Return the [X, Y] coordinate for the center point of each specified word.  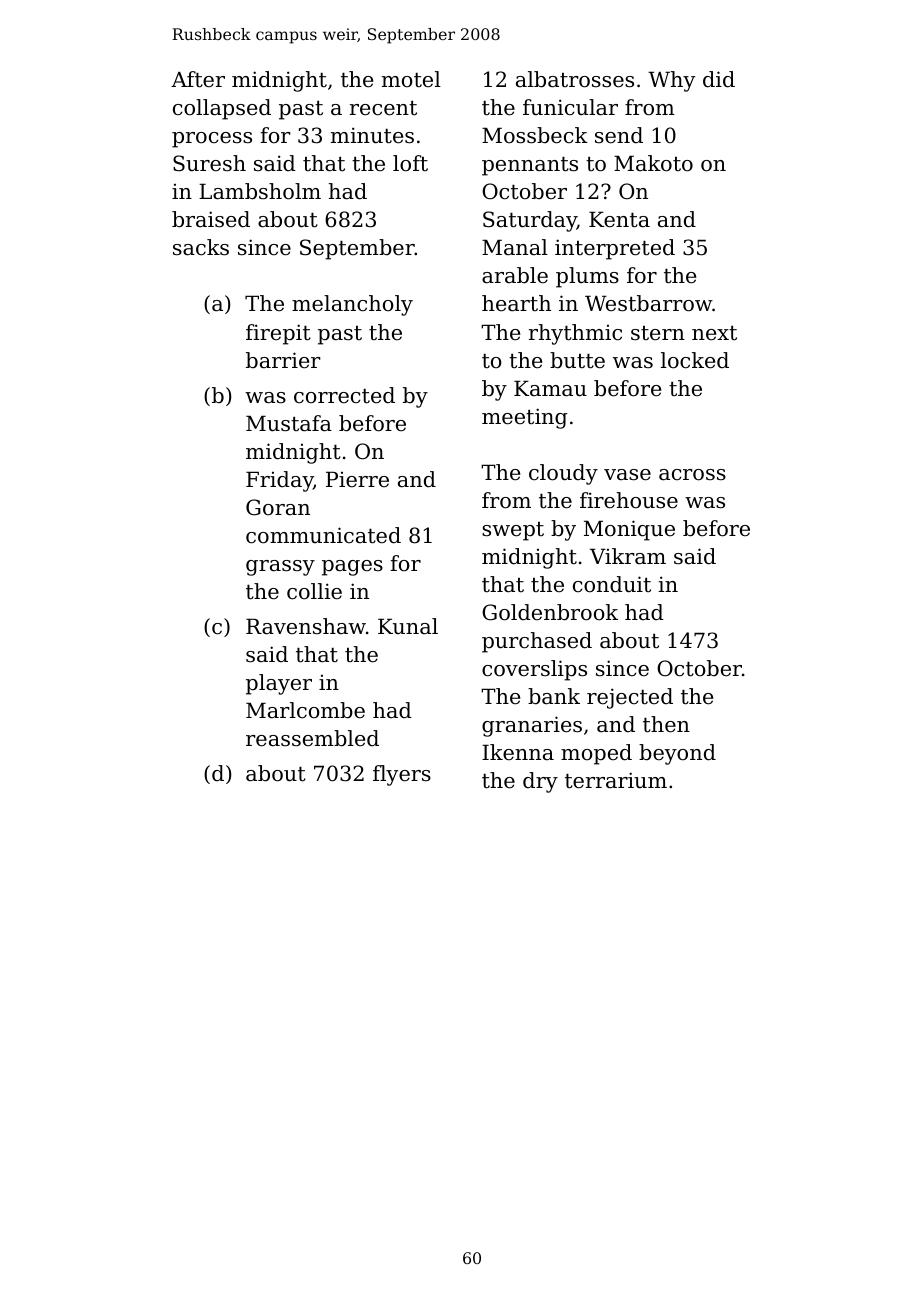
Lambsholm [260, 191]
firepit [278, 334]
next [714, 333]
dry [540, 782]
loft [410, 163]
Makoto [653, 163]
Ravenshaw [306, 626]
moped [596, 754]
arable [515, 275]
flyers [402, 775]
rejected [630, 698]
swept [513, 531]
